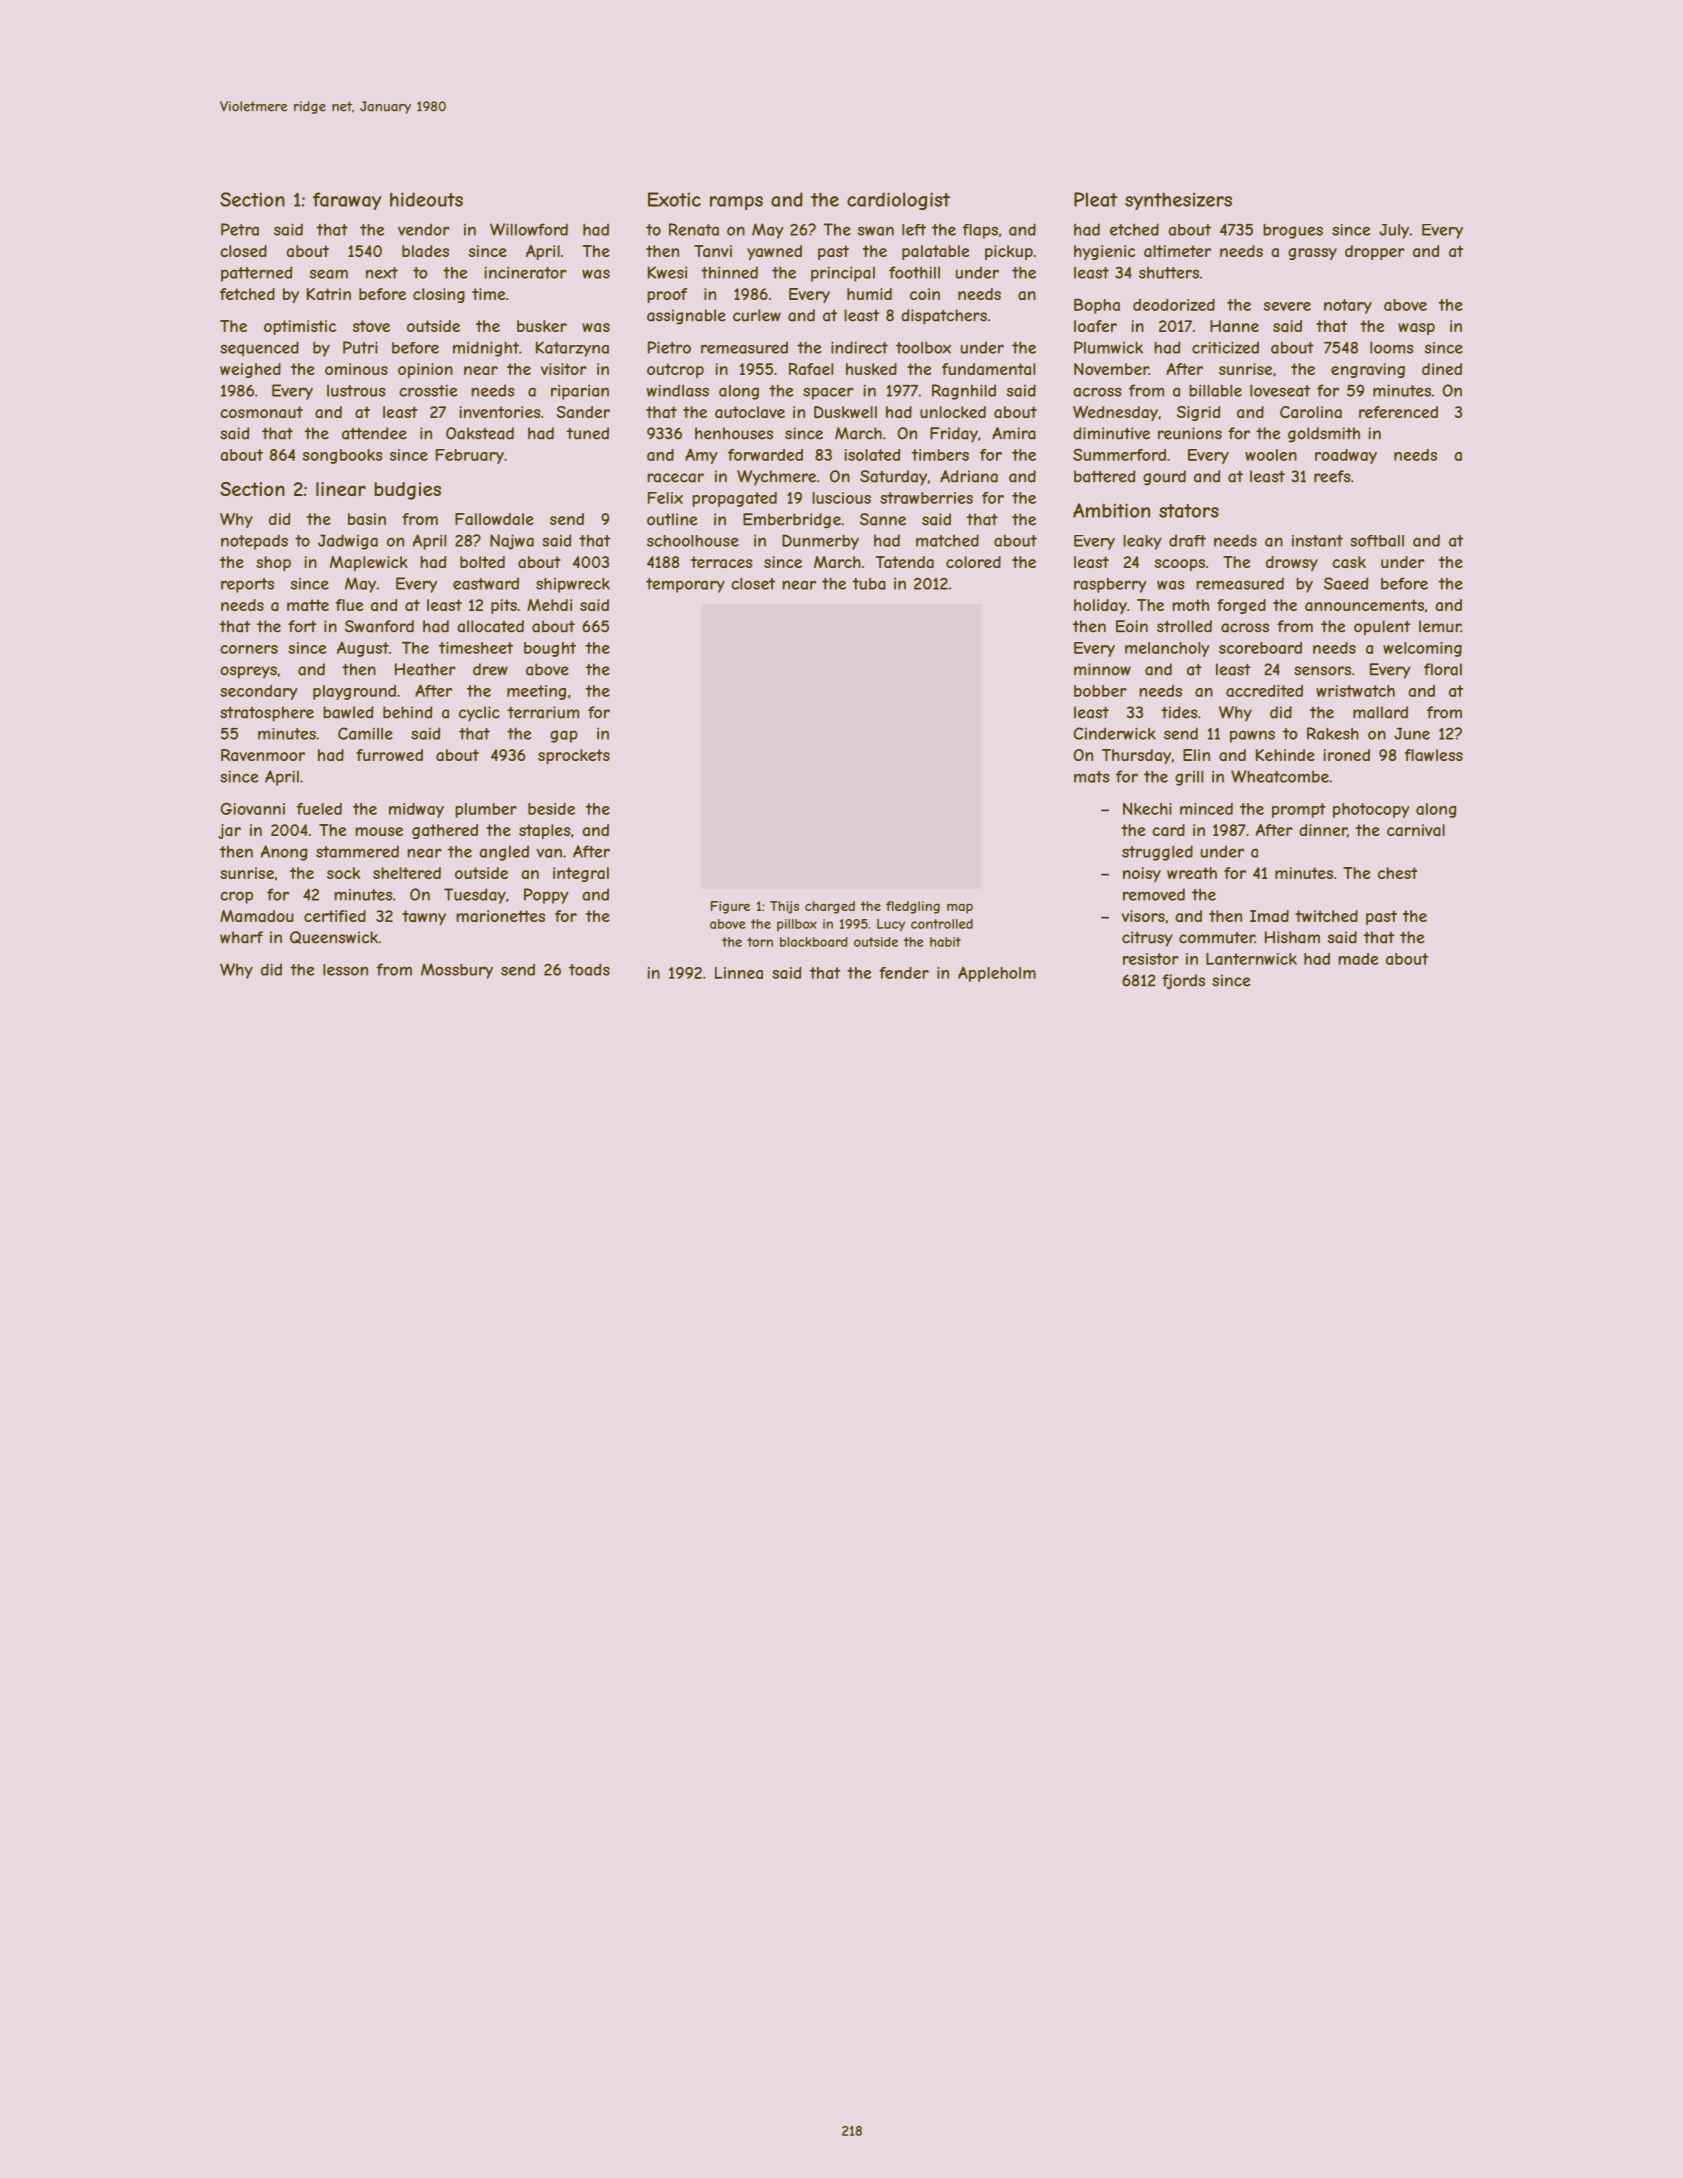 The height and width of the document is (2178, 1683). I want to click on timbers, so click(940, 455).
